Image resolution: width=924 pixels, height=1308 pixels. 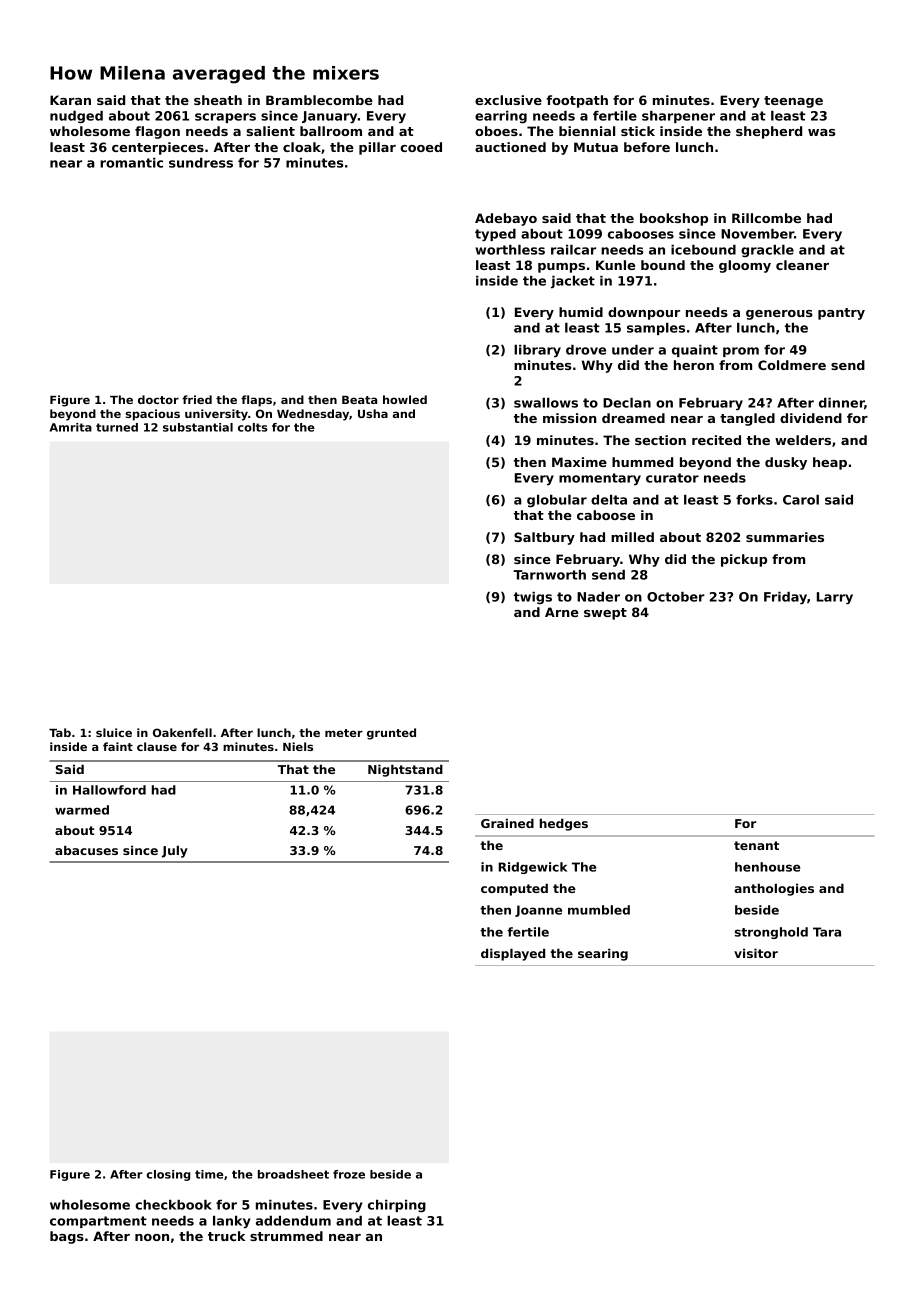 What do you see at coordinates (756, 845) in the screenshot?
I see `tenant` at bounding box center [756, 845].
